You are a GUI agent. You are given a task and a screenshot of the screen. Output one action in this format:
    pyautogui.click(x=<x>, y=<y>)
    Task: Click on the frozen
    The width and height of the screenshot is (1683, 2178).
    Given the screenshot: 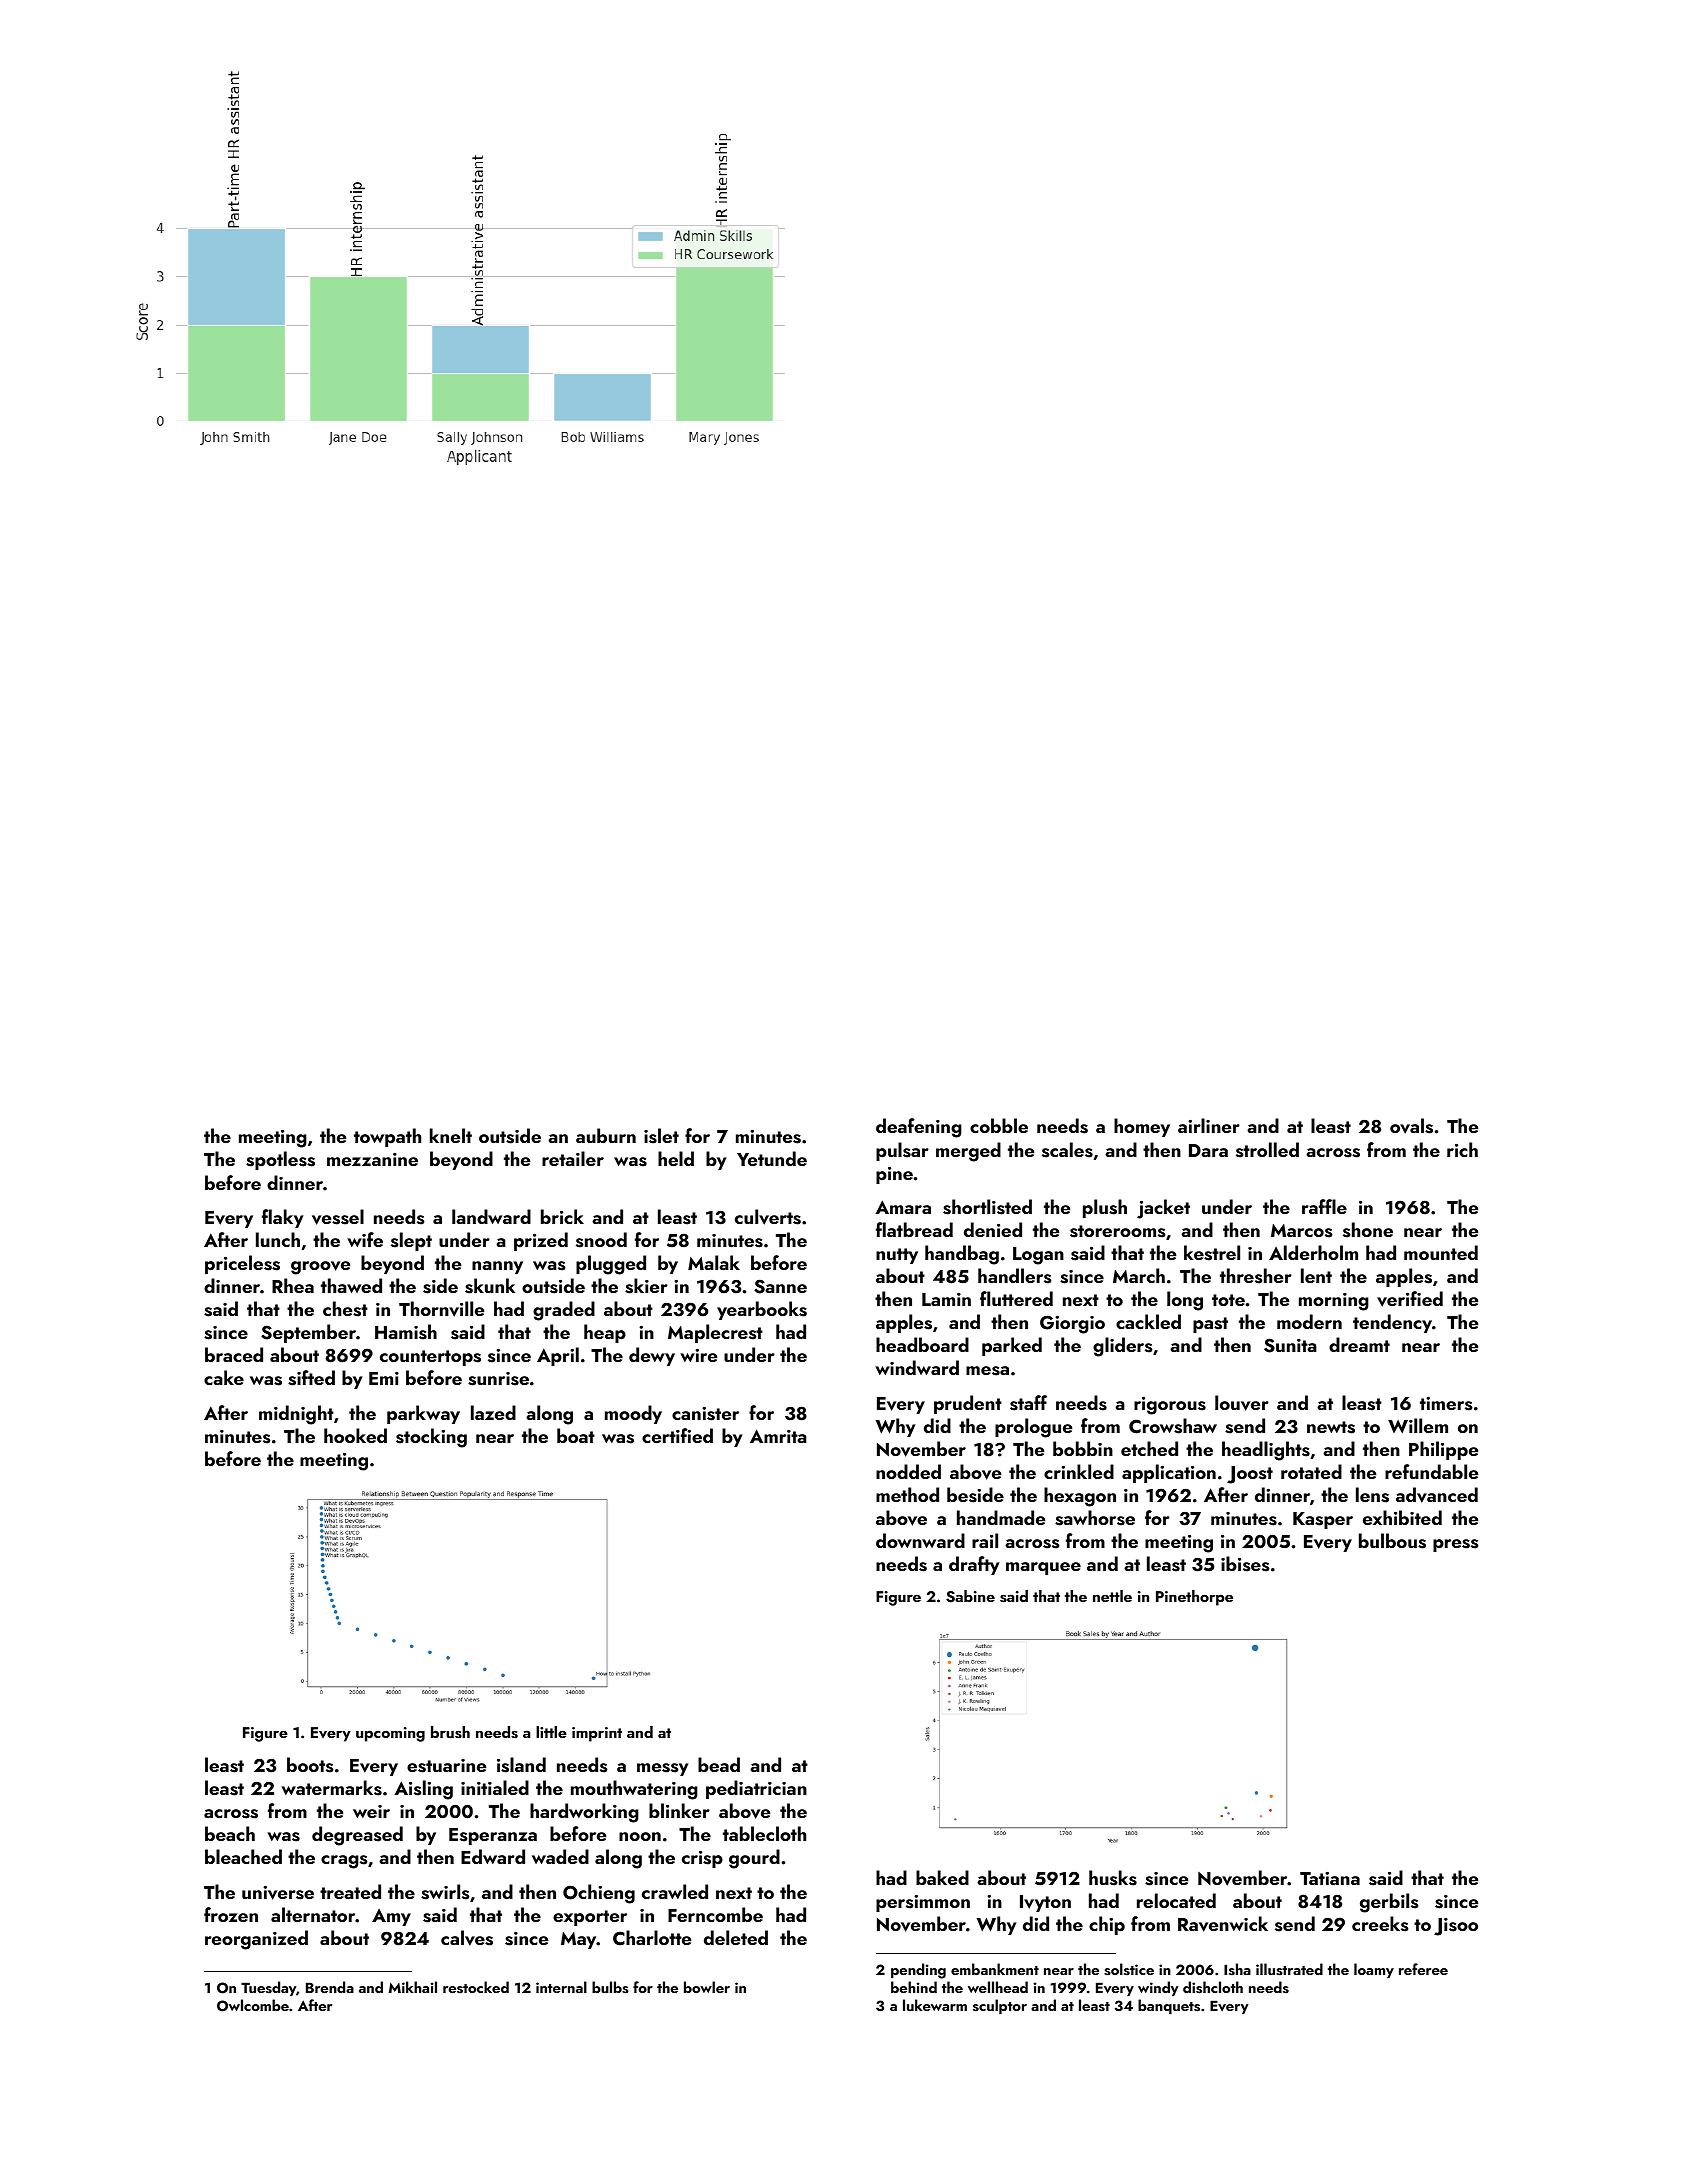 What is the action you would take?
    pyautogui.click(x=231, y=1914)
